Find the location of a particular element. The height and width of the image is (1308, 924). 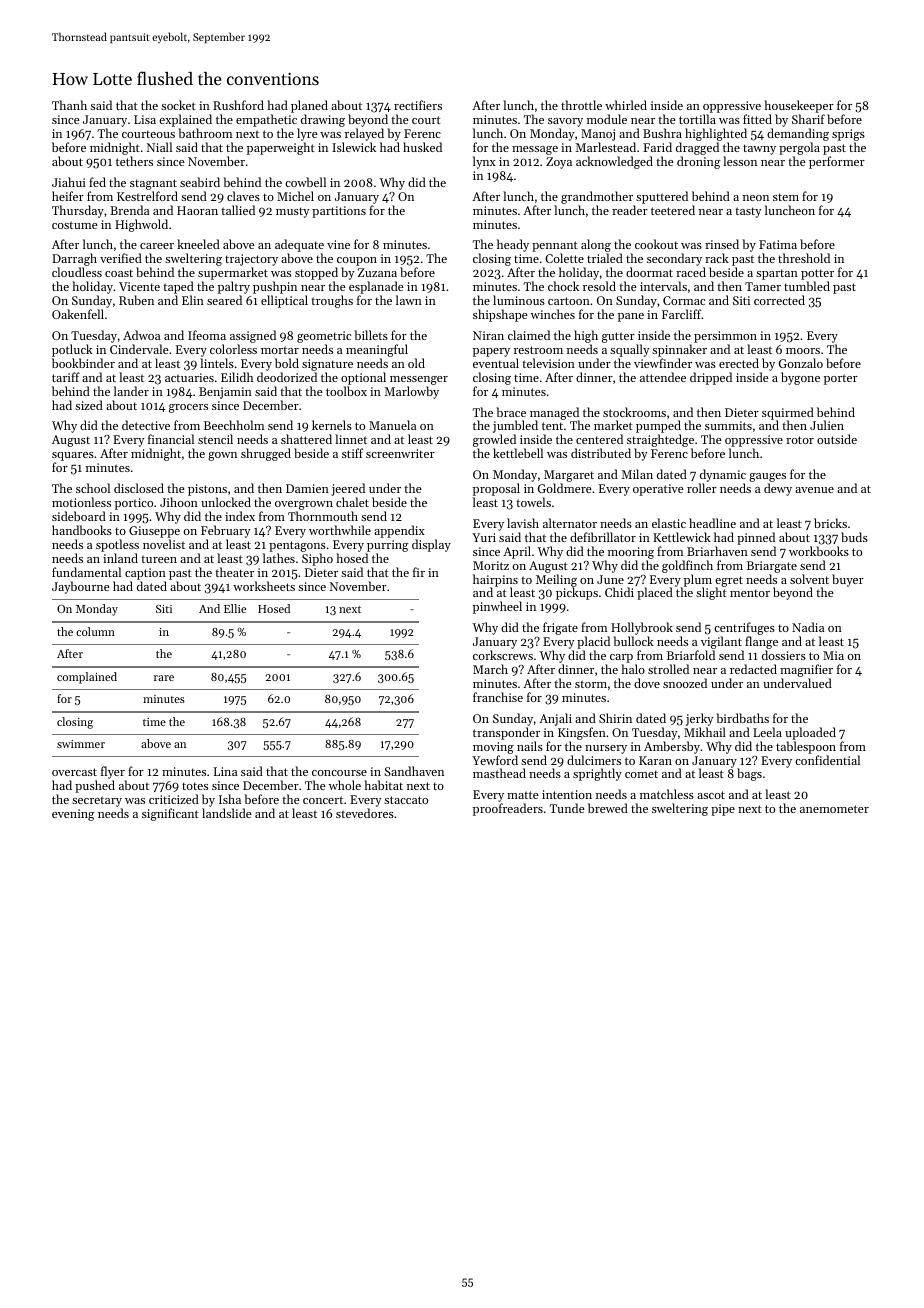

threshold is located at coordinates (804, 258).
